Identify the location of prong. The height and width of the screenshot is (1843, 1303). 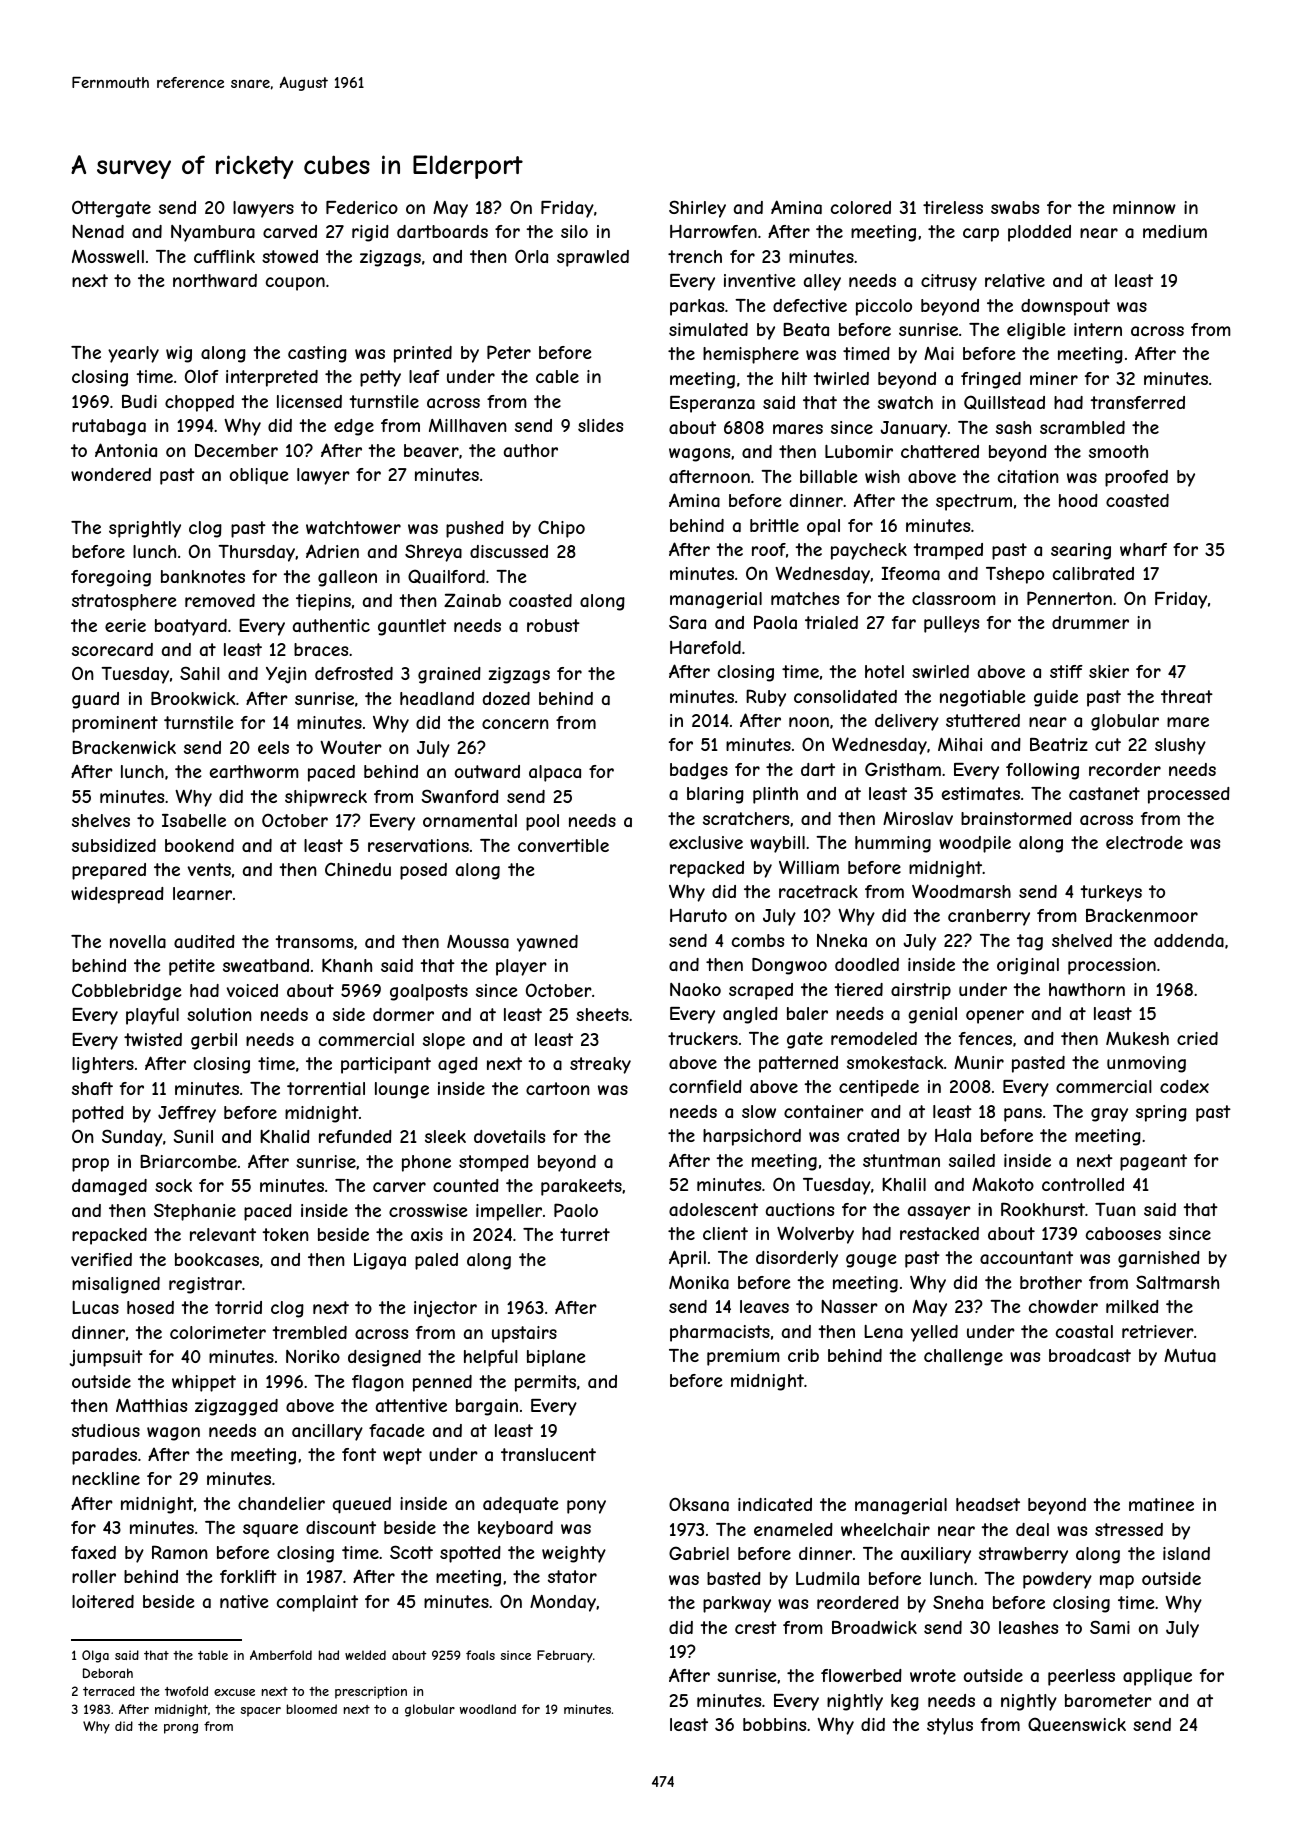
(181, 1729).
